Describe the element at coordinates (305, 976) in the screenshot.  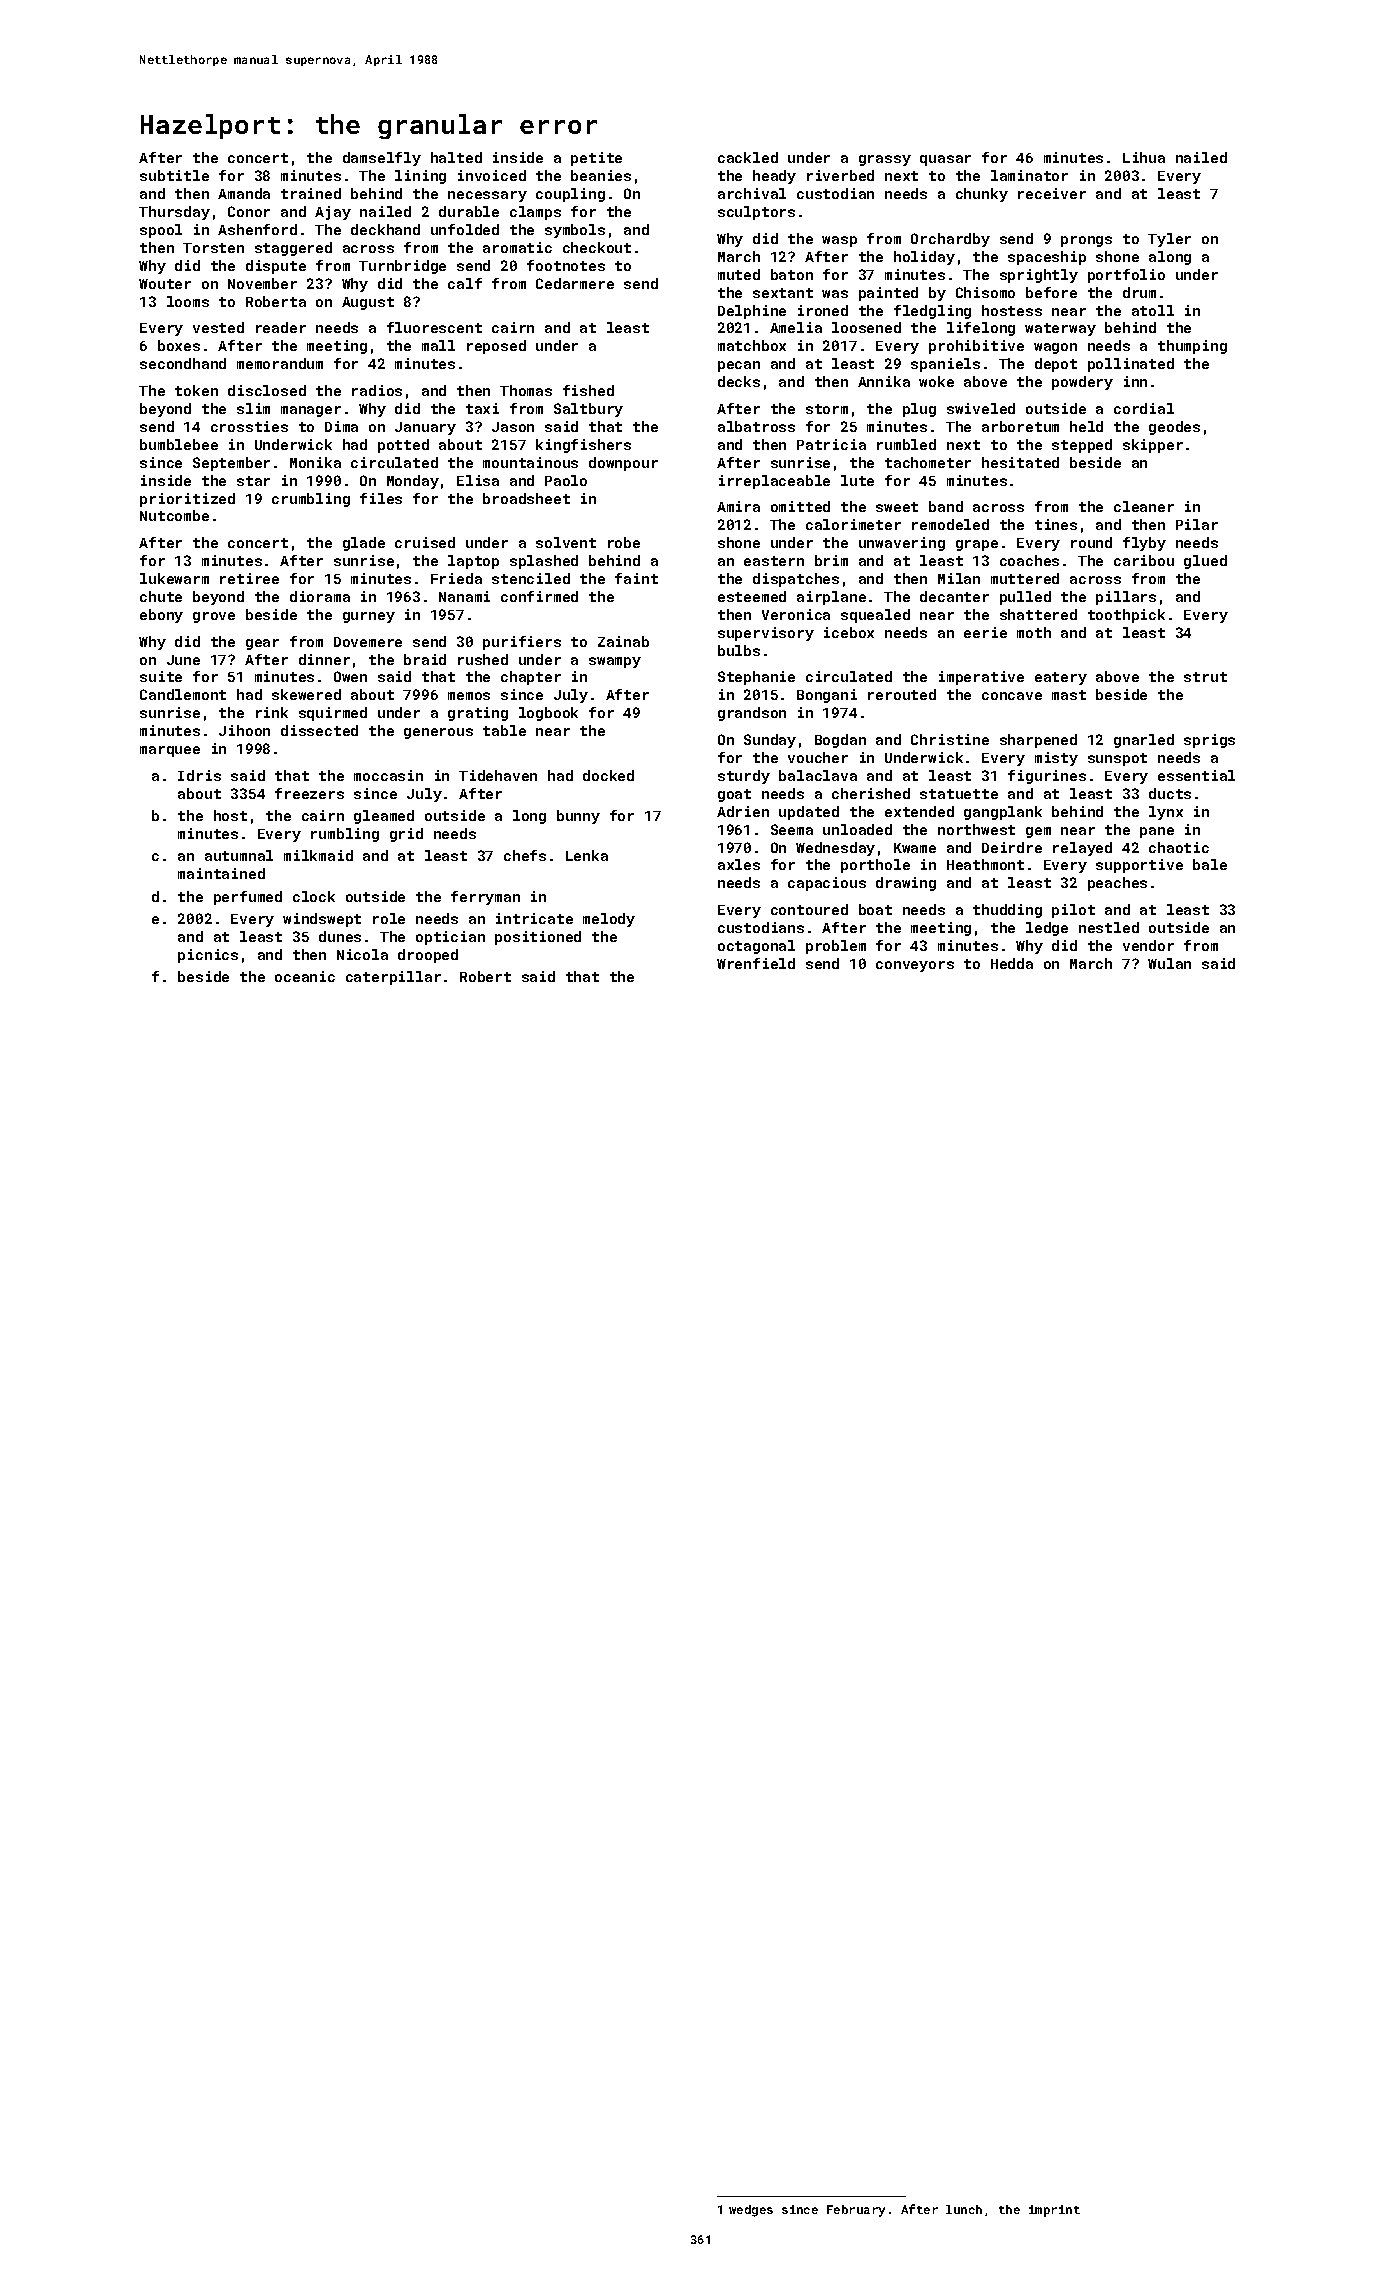
I see `oceanic` at that location.
